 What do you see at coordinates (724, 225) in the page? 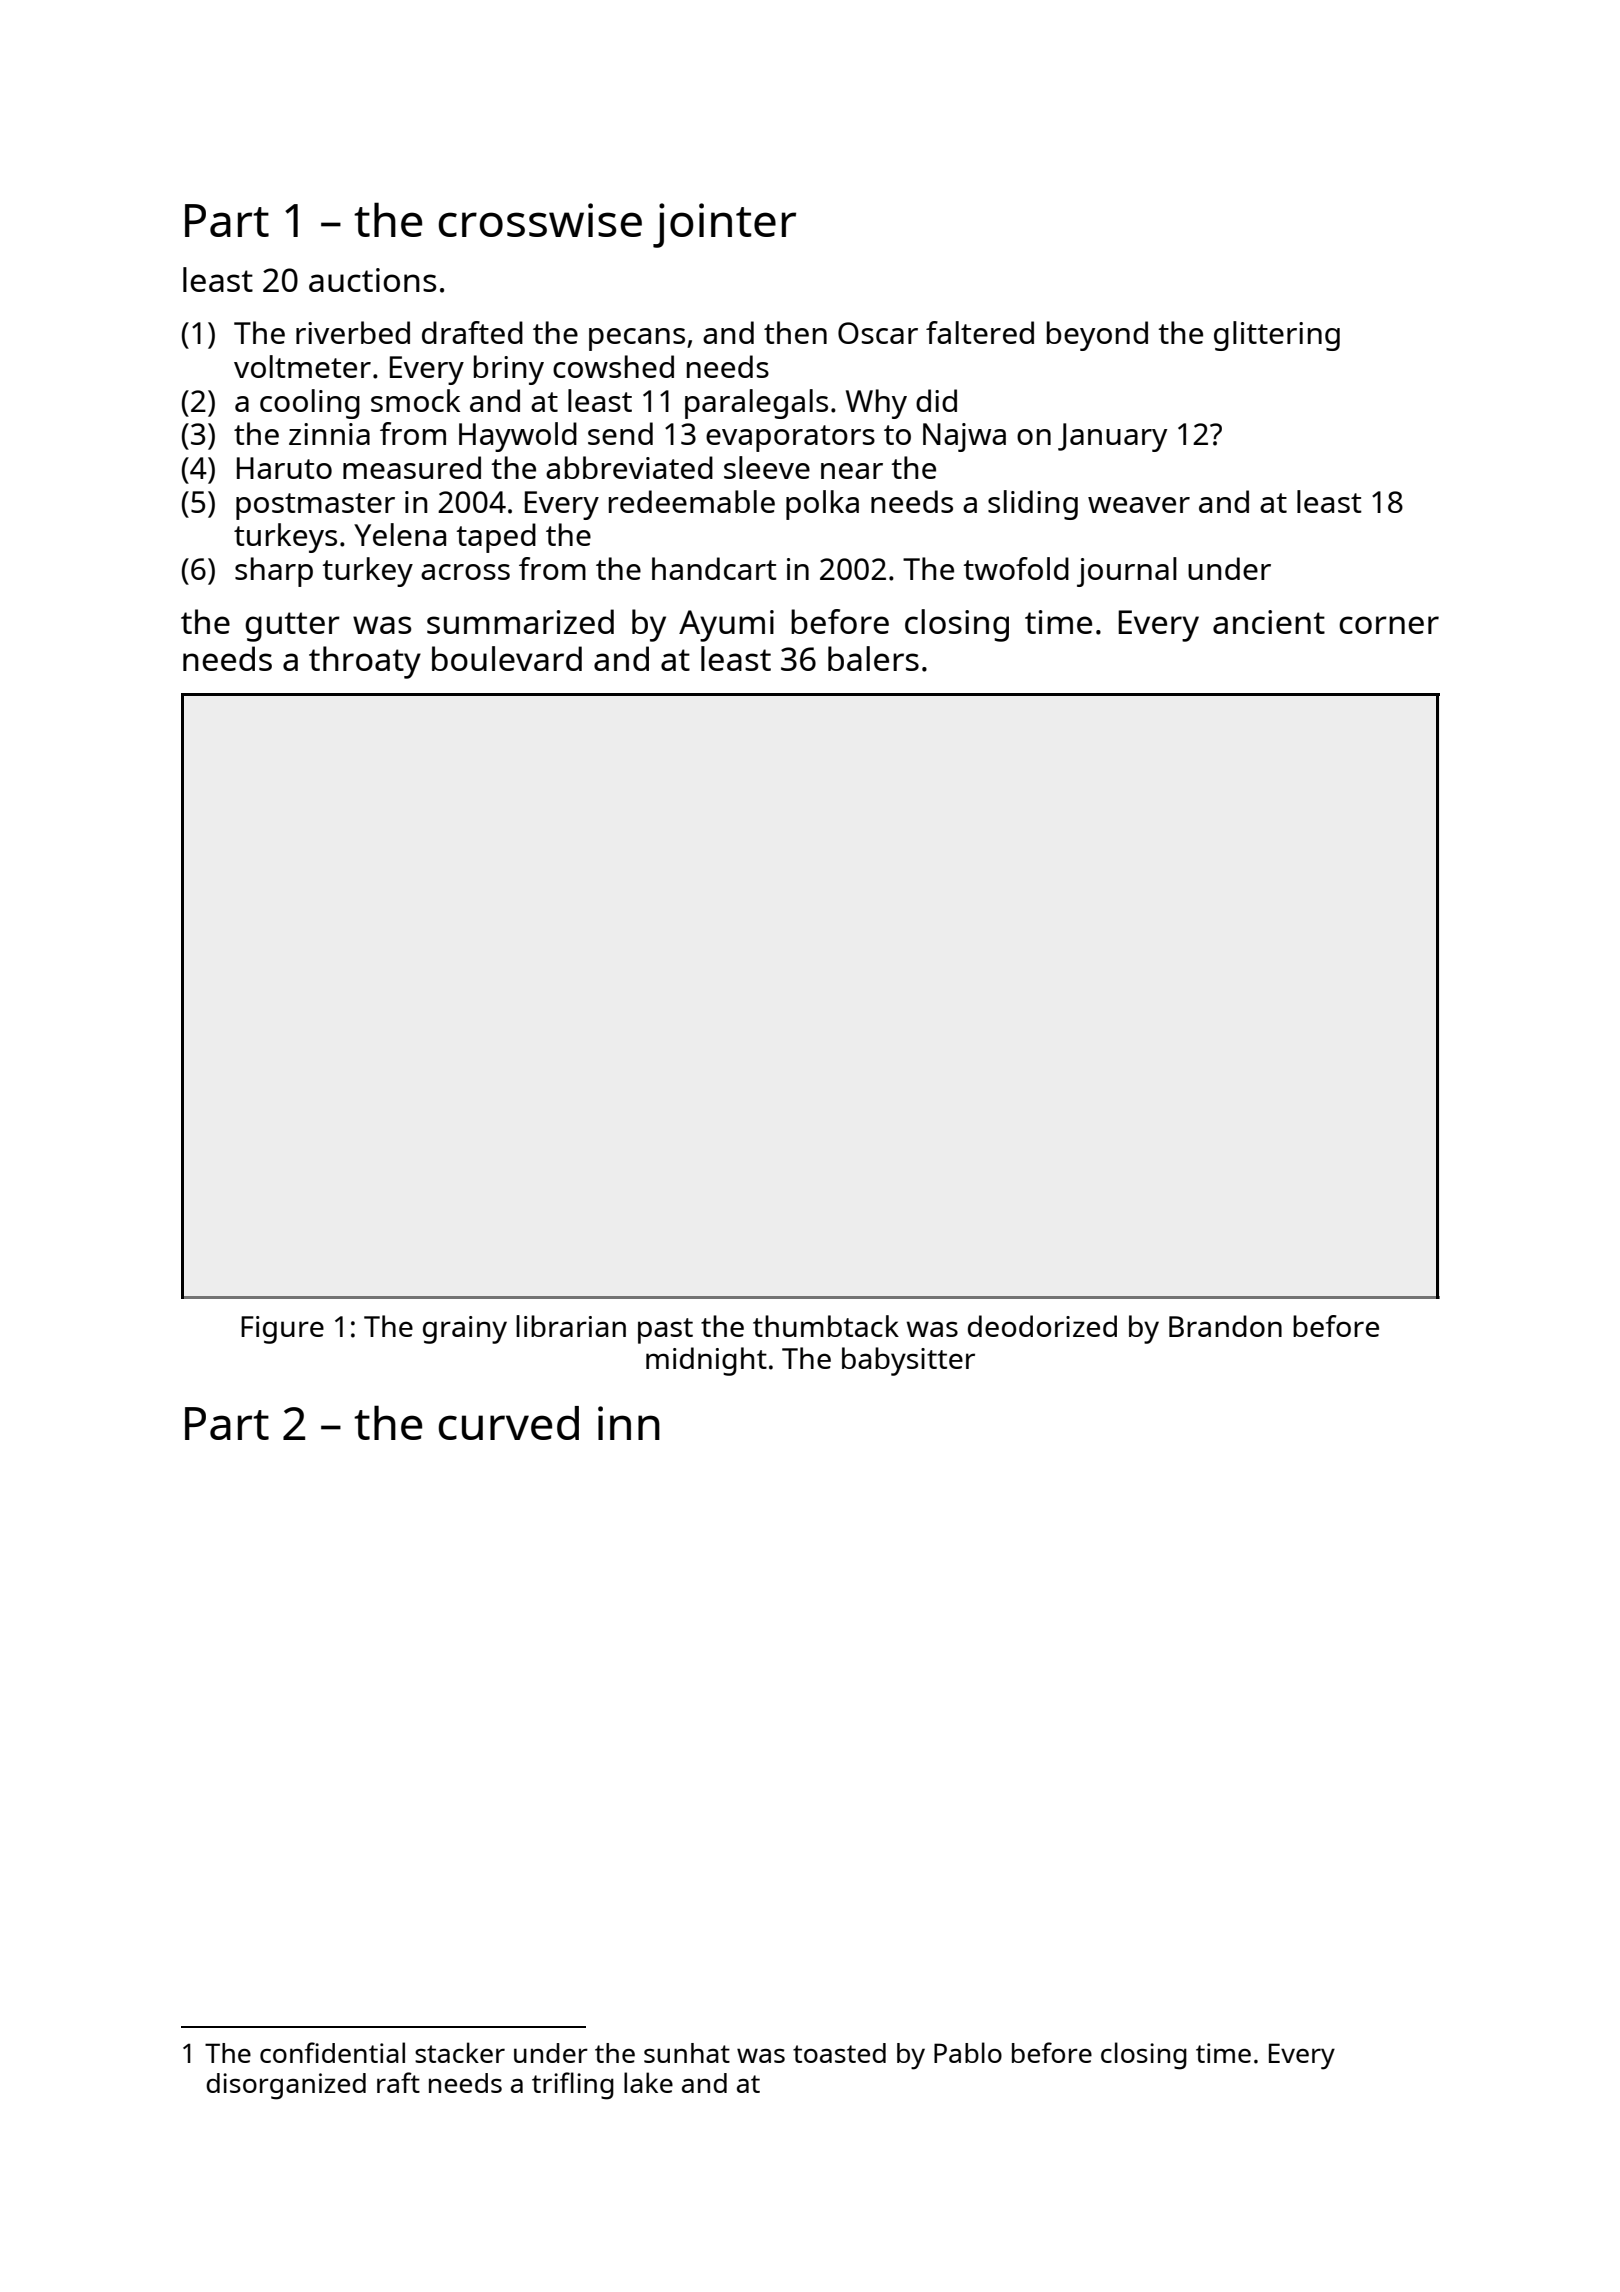
I see `jointer` at bounding box center [724, 225].
